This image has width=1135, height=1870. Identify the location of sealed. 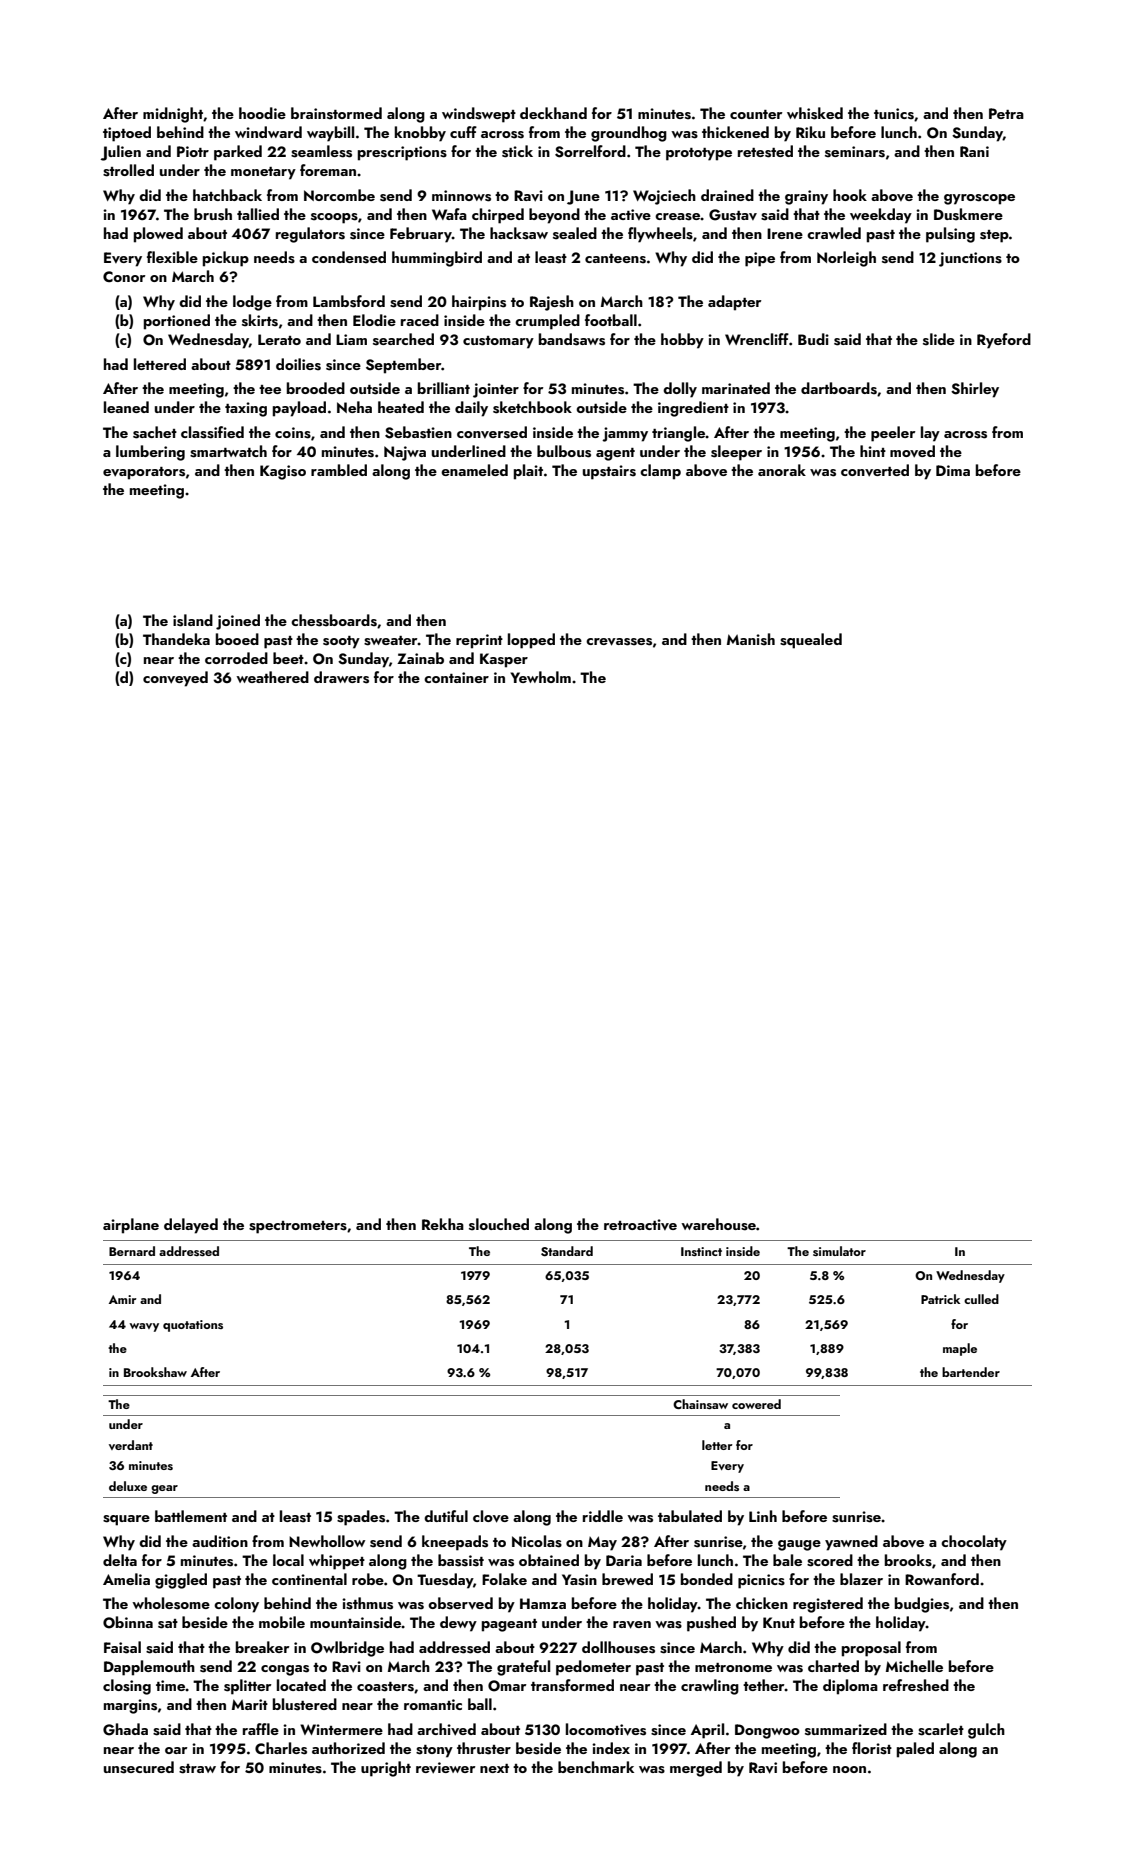
(575, 233).
